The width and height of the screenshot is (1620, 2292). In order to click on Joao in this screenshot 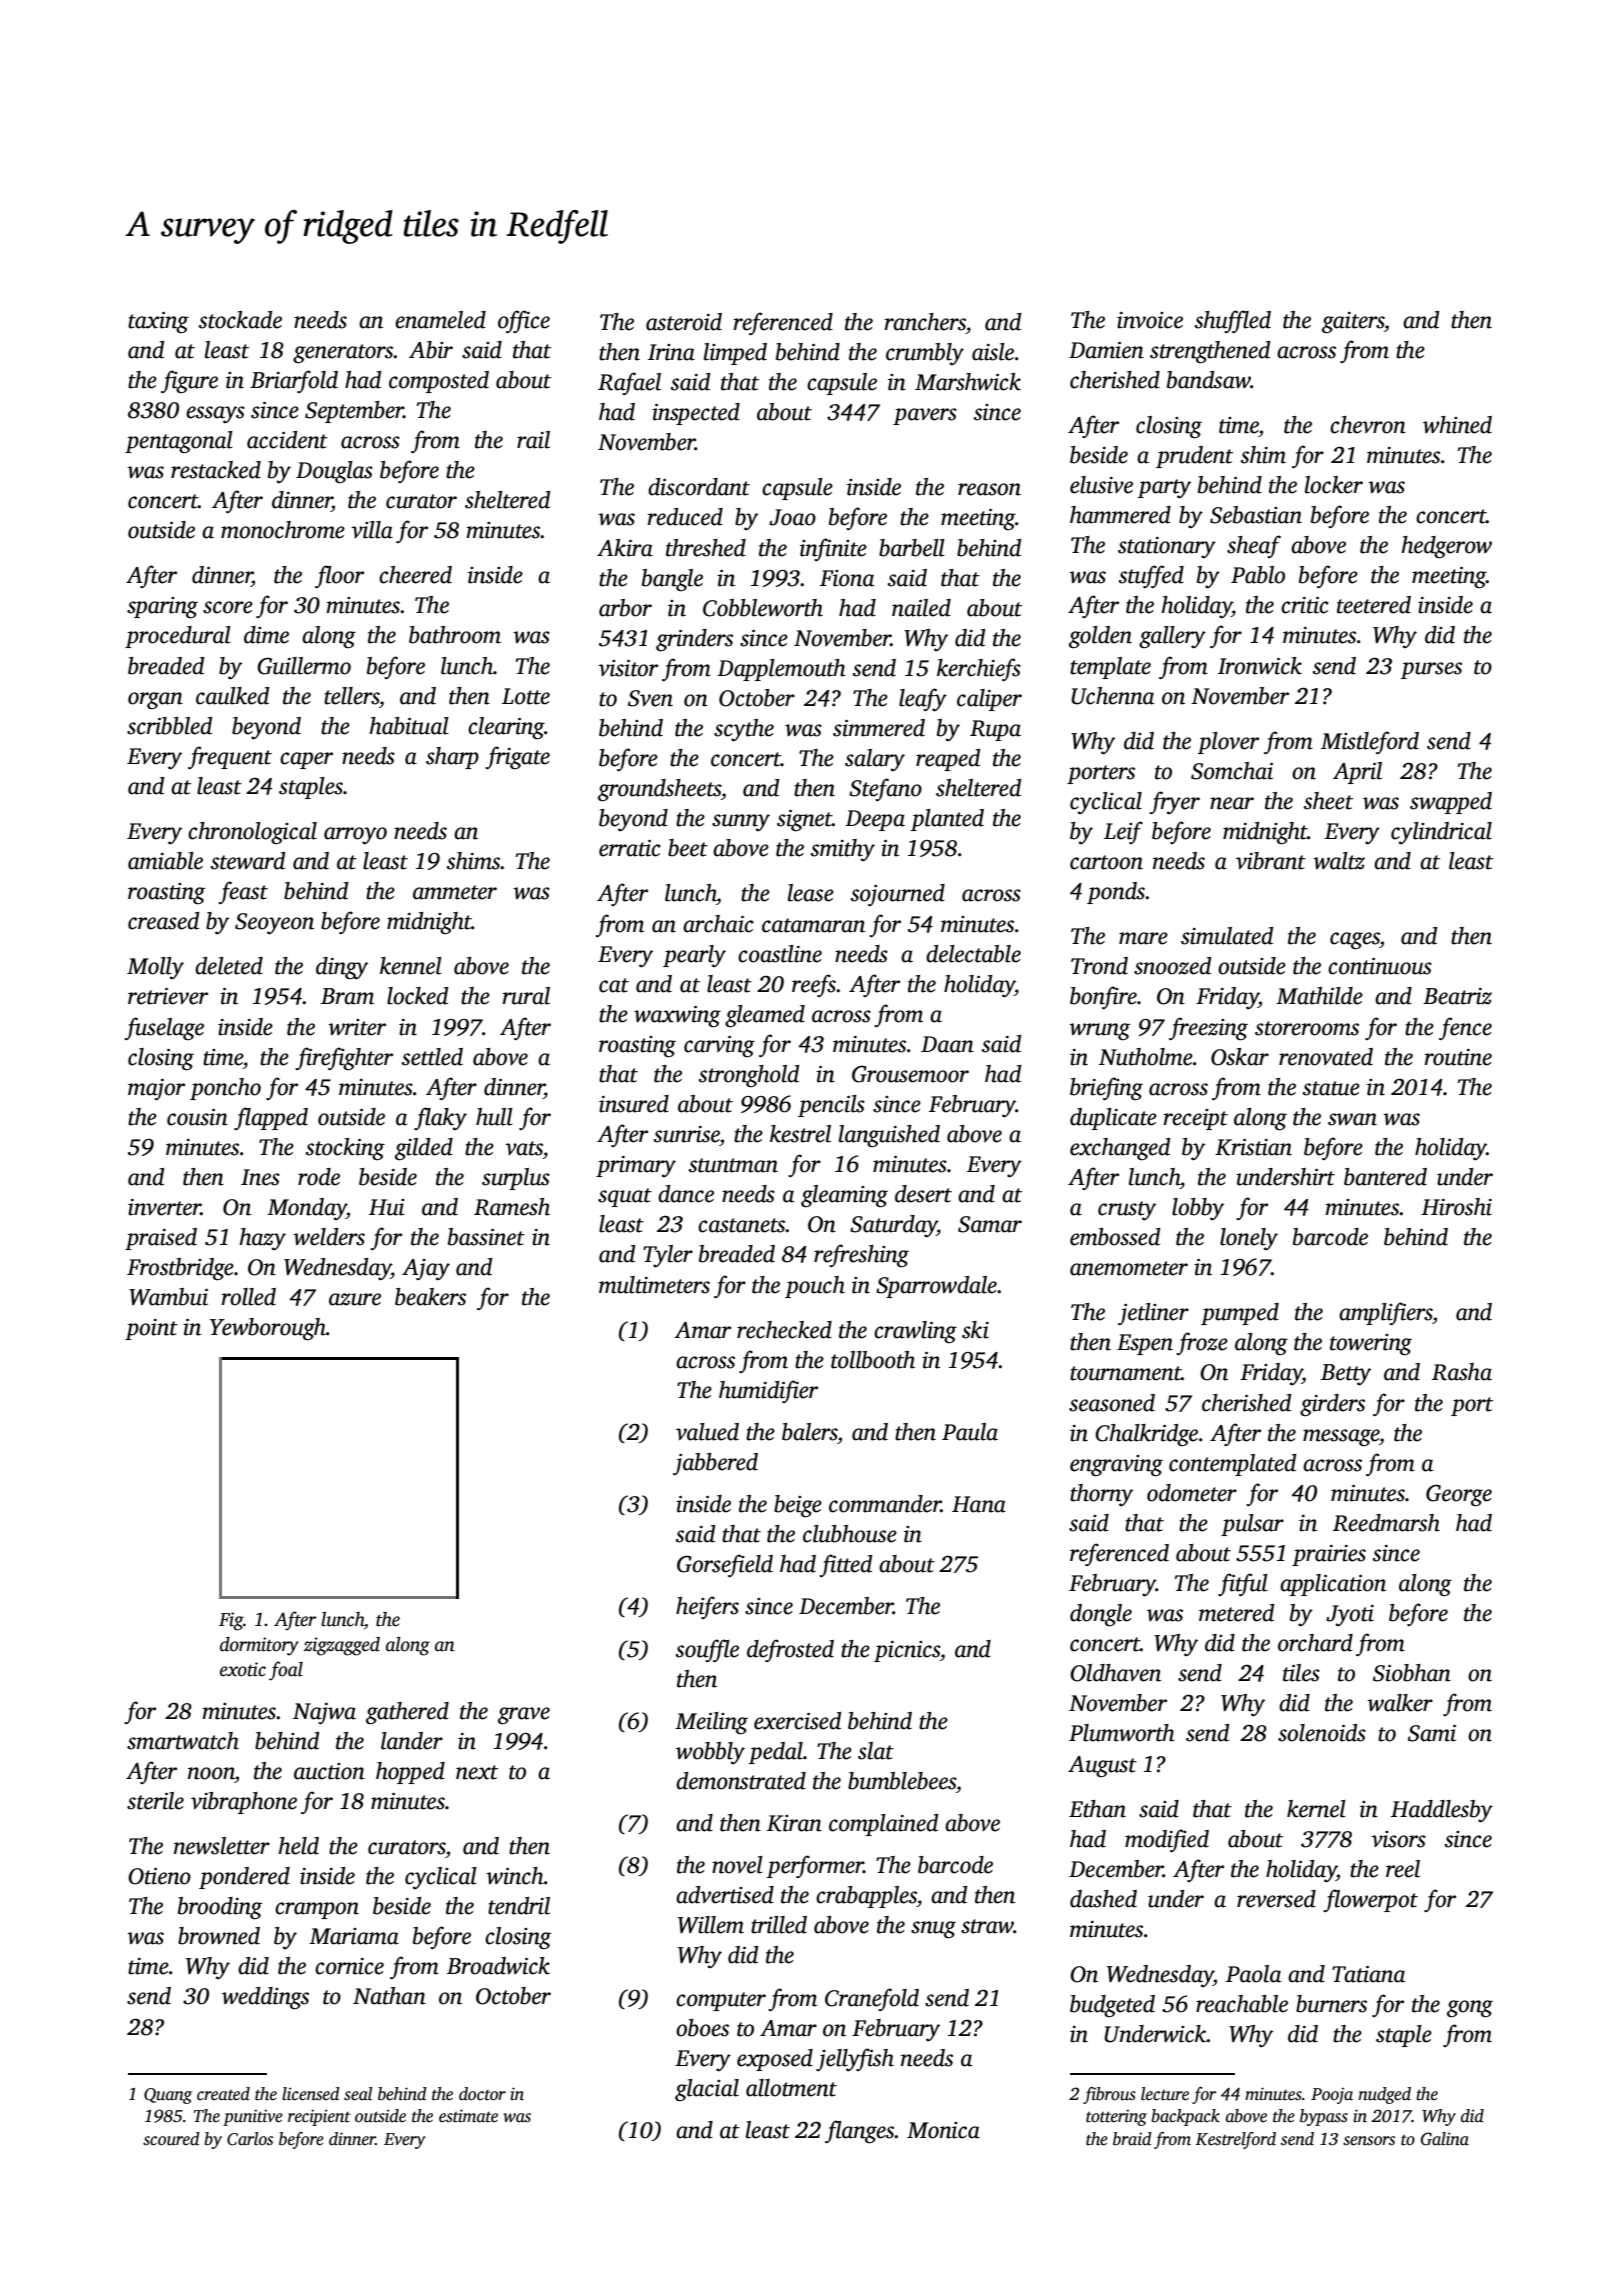, I will do `click(792, 517)`.
